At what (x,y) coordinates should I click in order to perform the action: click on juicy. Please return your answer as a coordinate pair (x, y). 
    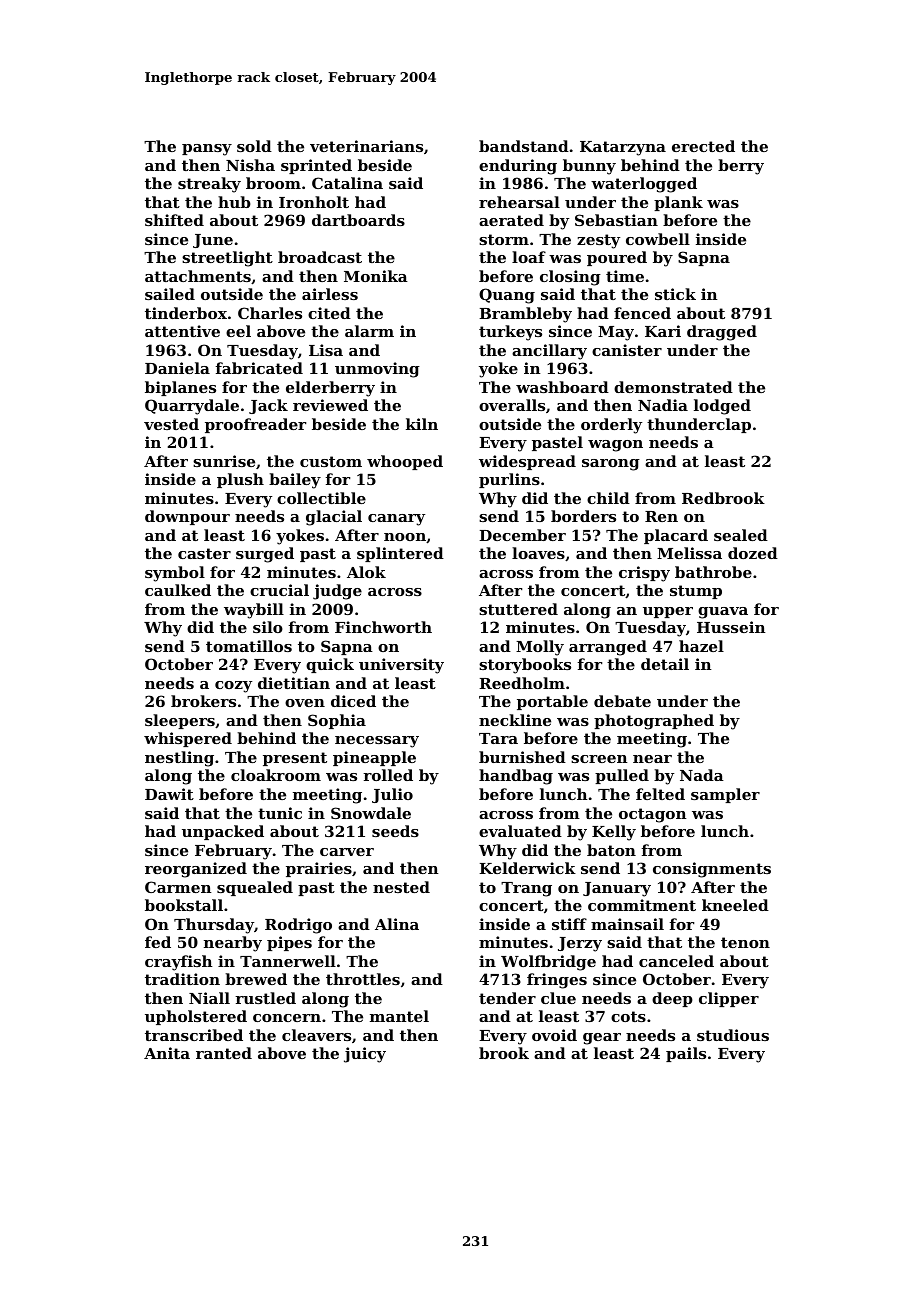
    Looking at the image, I should click on (365, 1055).
